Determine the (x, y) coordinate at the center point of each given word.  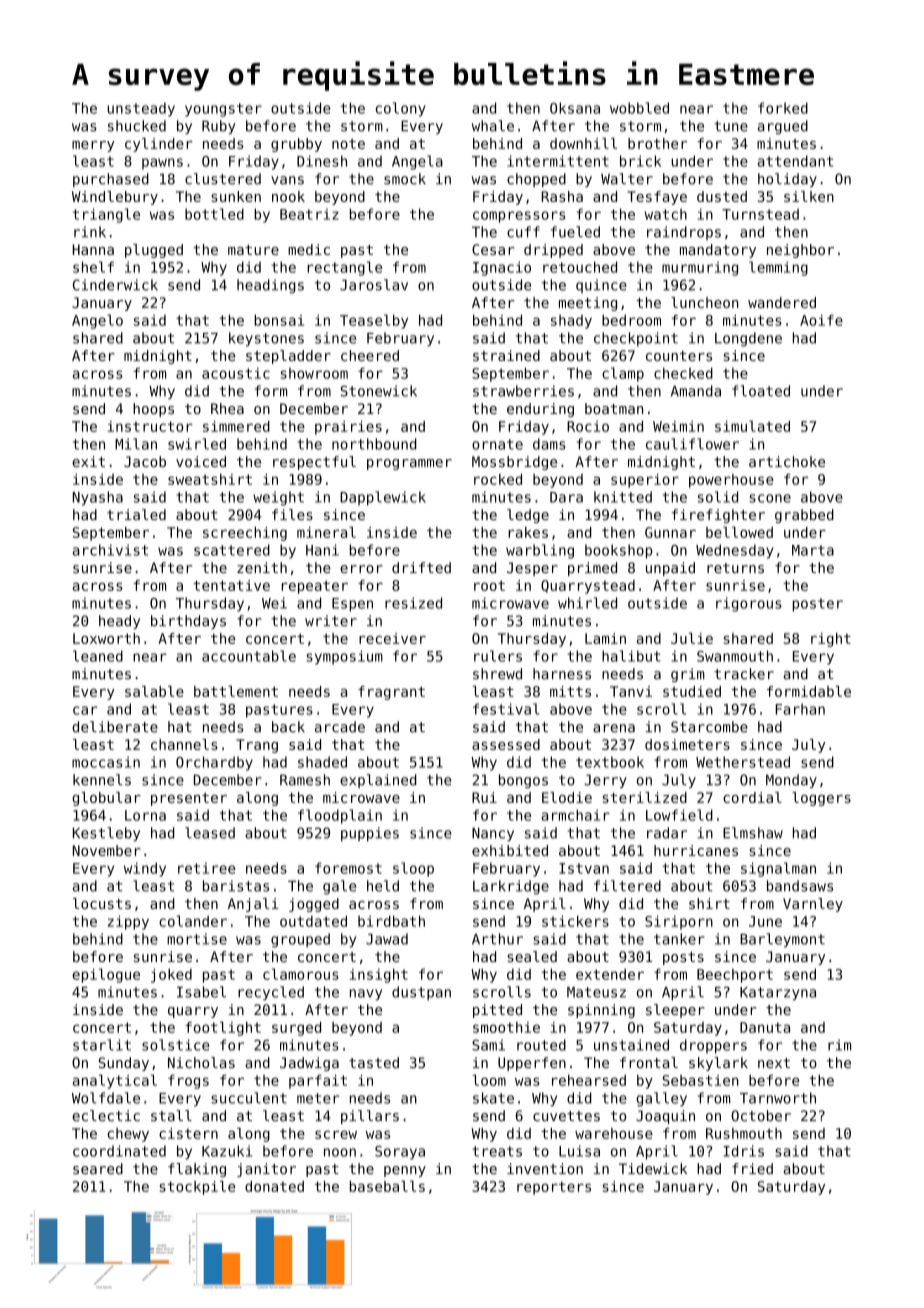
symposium (344, 657)
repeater (315, 587)
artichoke (787, 461)
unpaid (670, 569)
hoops (153, 410)
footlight (223, 1028)
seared (98, 1168)
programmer (409, 464)
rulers (498, 656)
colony (401, 109)
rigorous (749, 604)
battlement (236, 691)
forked (783, 108)
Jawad (387, 939)
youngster (223, 110)
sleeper (675, 1011)
